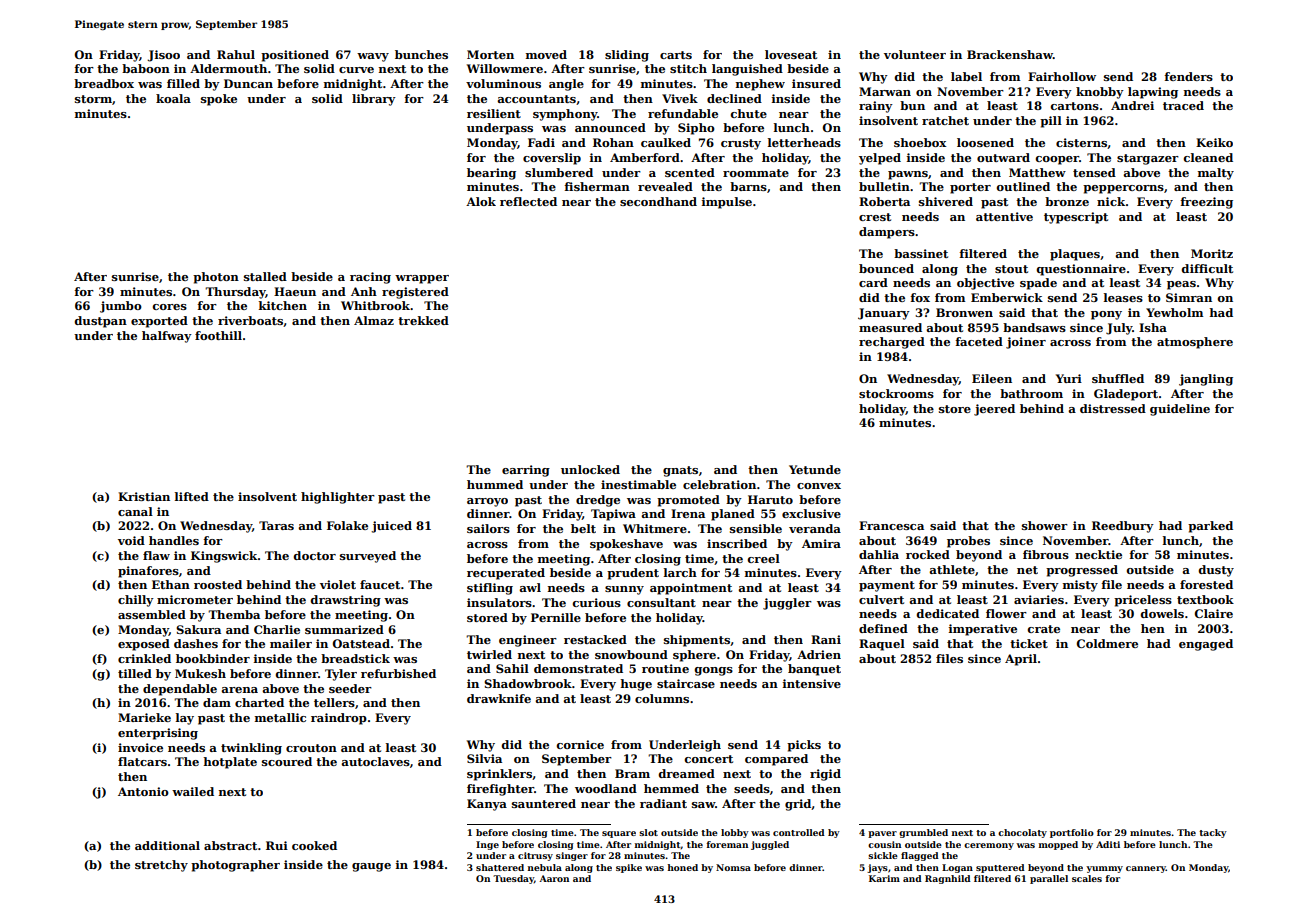 Image resolution: width=1308 pixels, height=924 pixels. I want to click on library, so click(374, 100).
